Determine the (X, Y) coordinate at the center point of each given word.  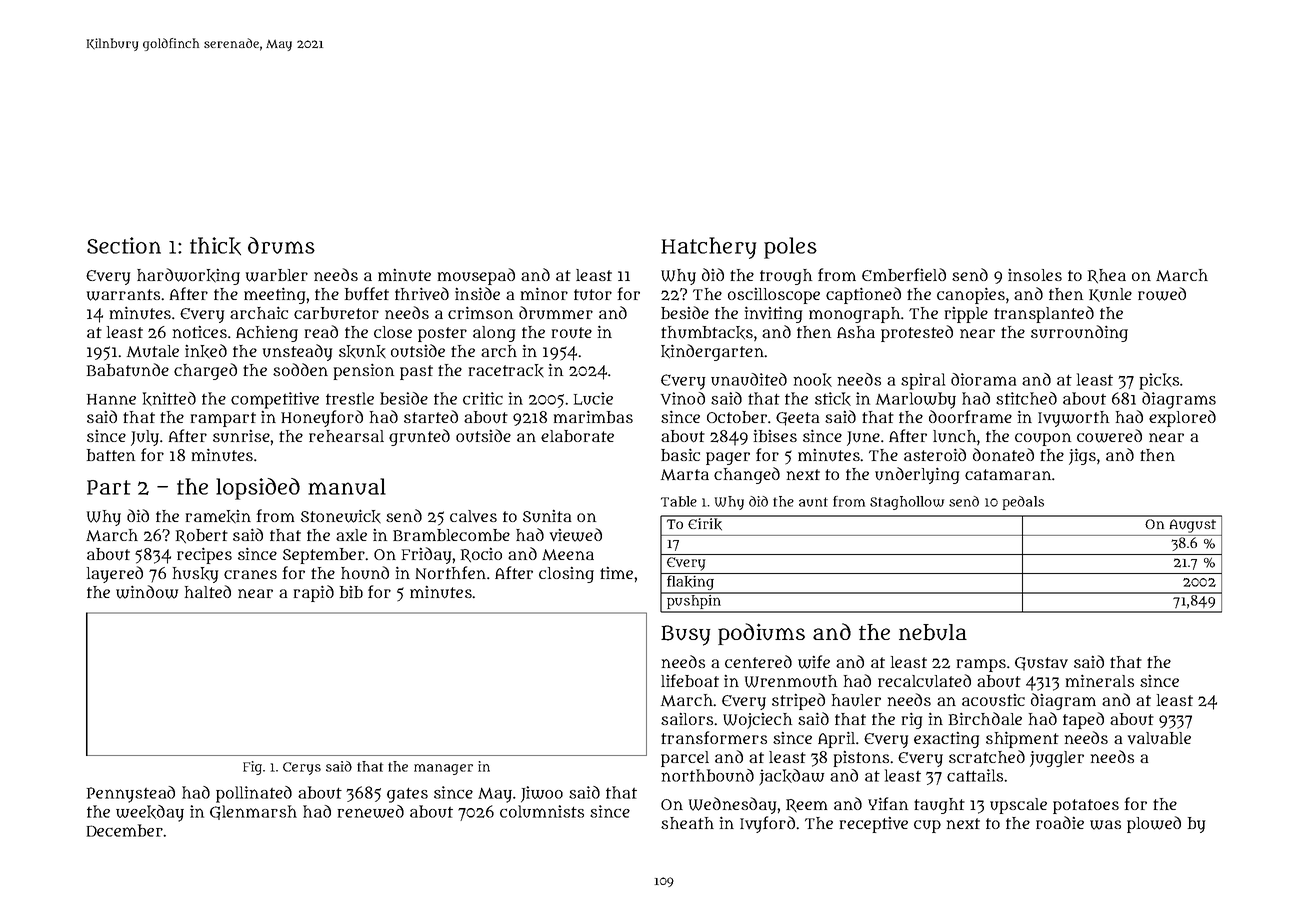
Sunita (547, 516)
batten (111, 455)
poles (790, 248)
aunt (813, 502)
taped (1083, 720)
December (125, 830)
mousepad (476, 276)
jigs (1082, 457)
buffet (367, 294)
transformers (714, 737)
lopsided (258, 489)
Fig (252, 768)
